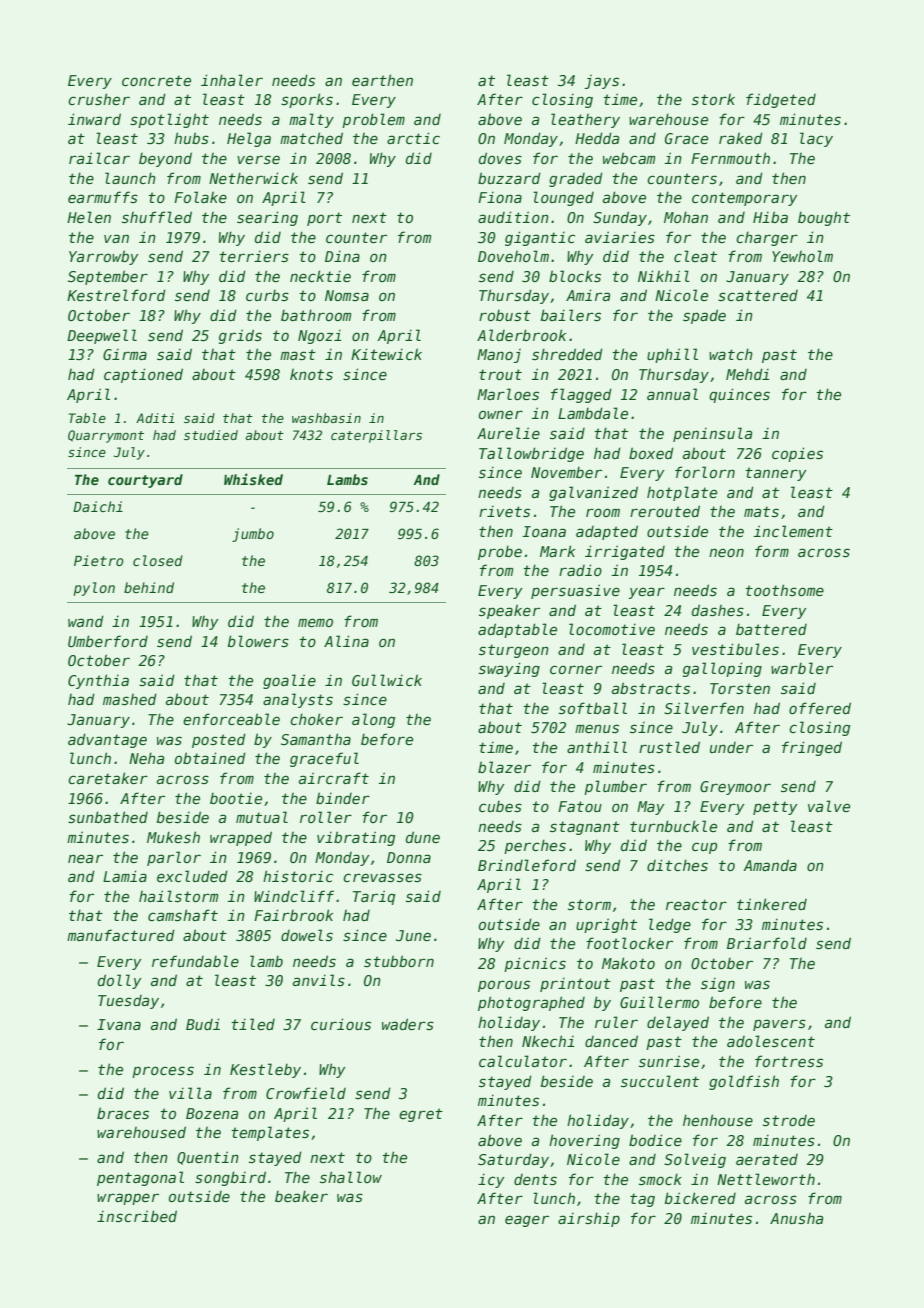 The width and height of the image is (924, 1308). I want to click on inscribed, so click(137, 1216).
